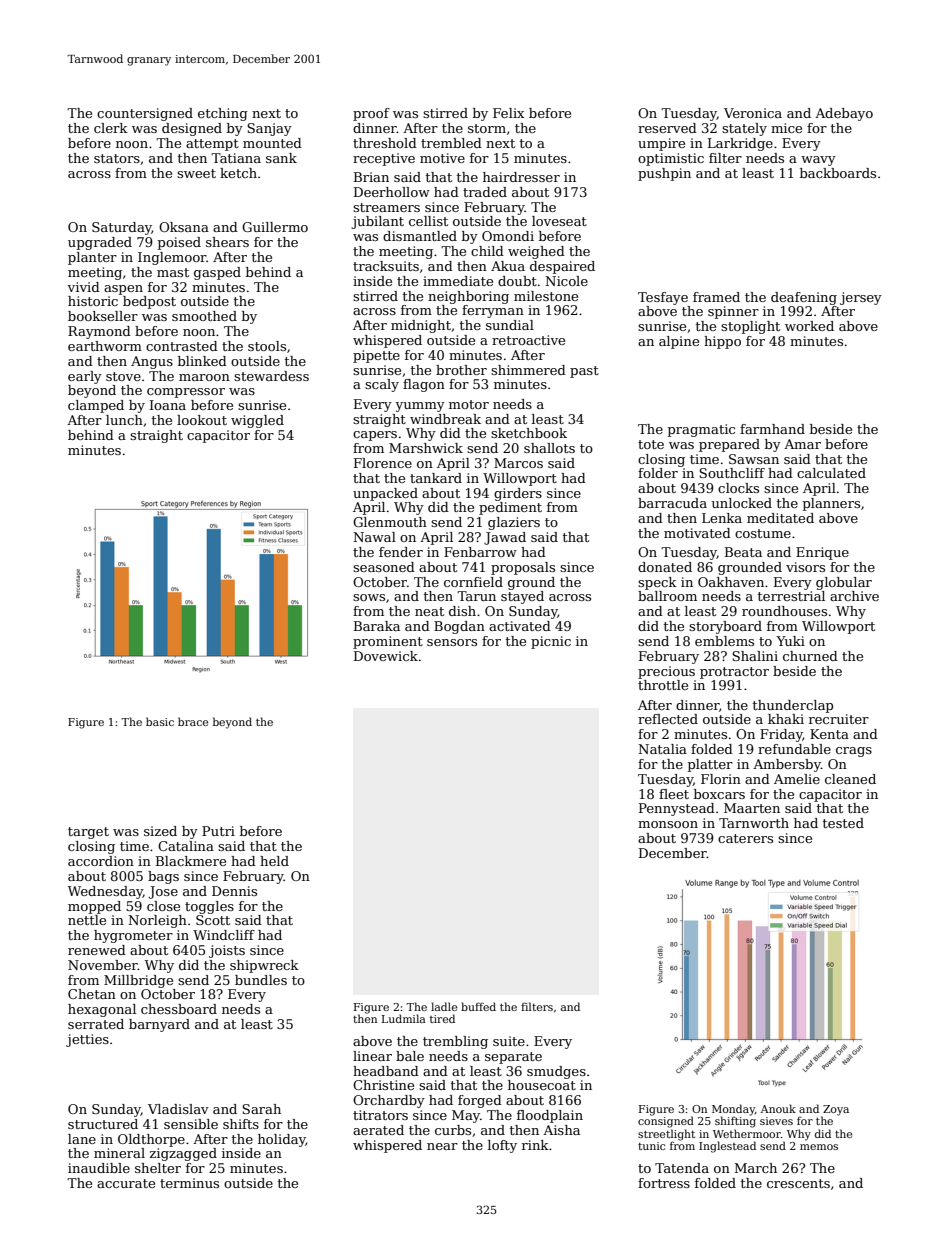  What do you see at coordinates (123, 376) in the screenshot?
I see `stove` at bounding box center [123, 376].
